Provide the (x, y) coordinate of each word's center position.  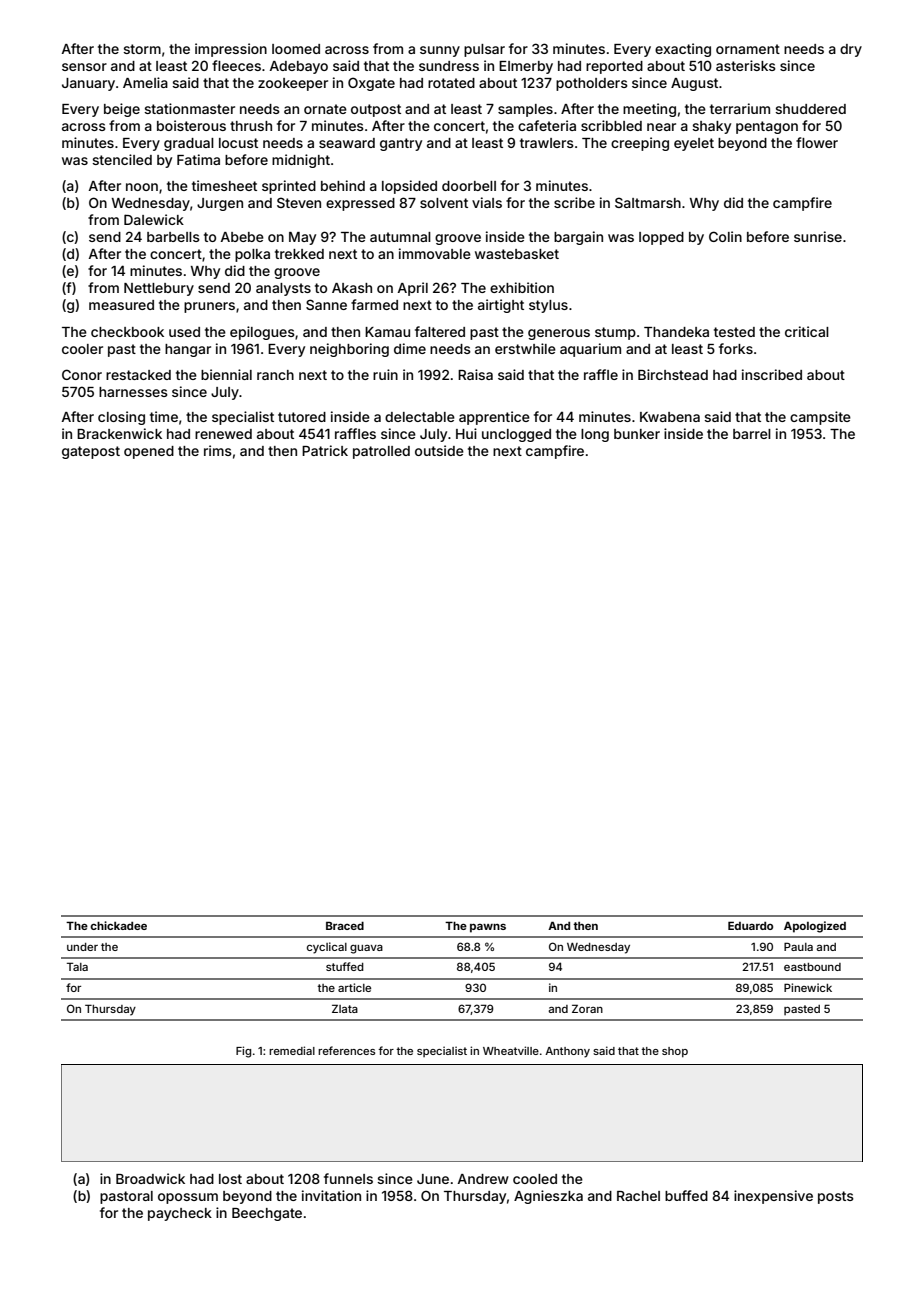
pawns (488, 928)
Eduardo (750, 925)
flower (817, 142)
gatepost (91, 452)
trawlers (547, 143)
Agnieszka (548, 1197)
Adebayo (299, 67)
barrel (752, 434)
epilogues (262, 333)
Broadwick (150, 1178)
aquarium (590, 350)
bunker (637, 434)
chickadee (118, 925)
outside (439, 450)
